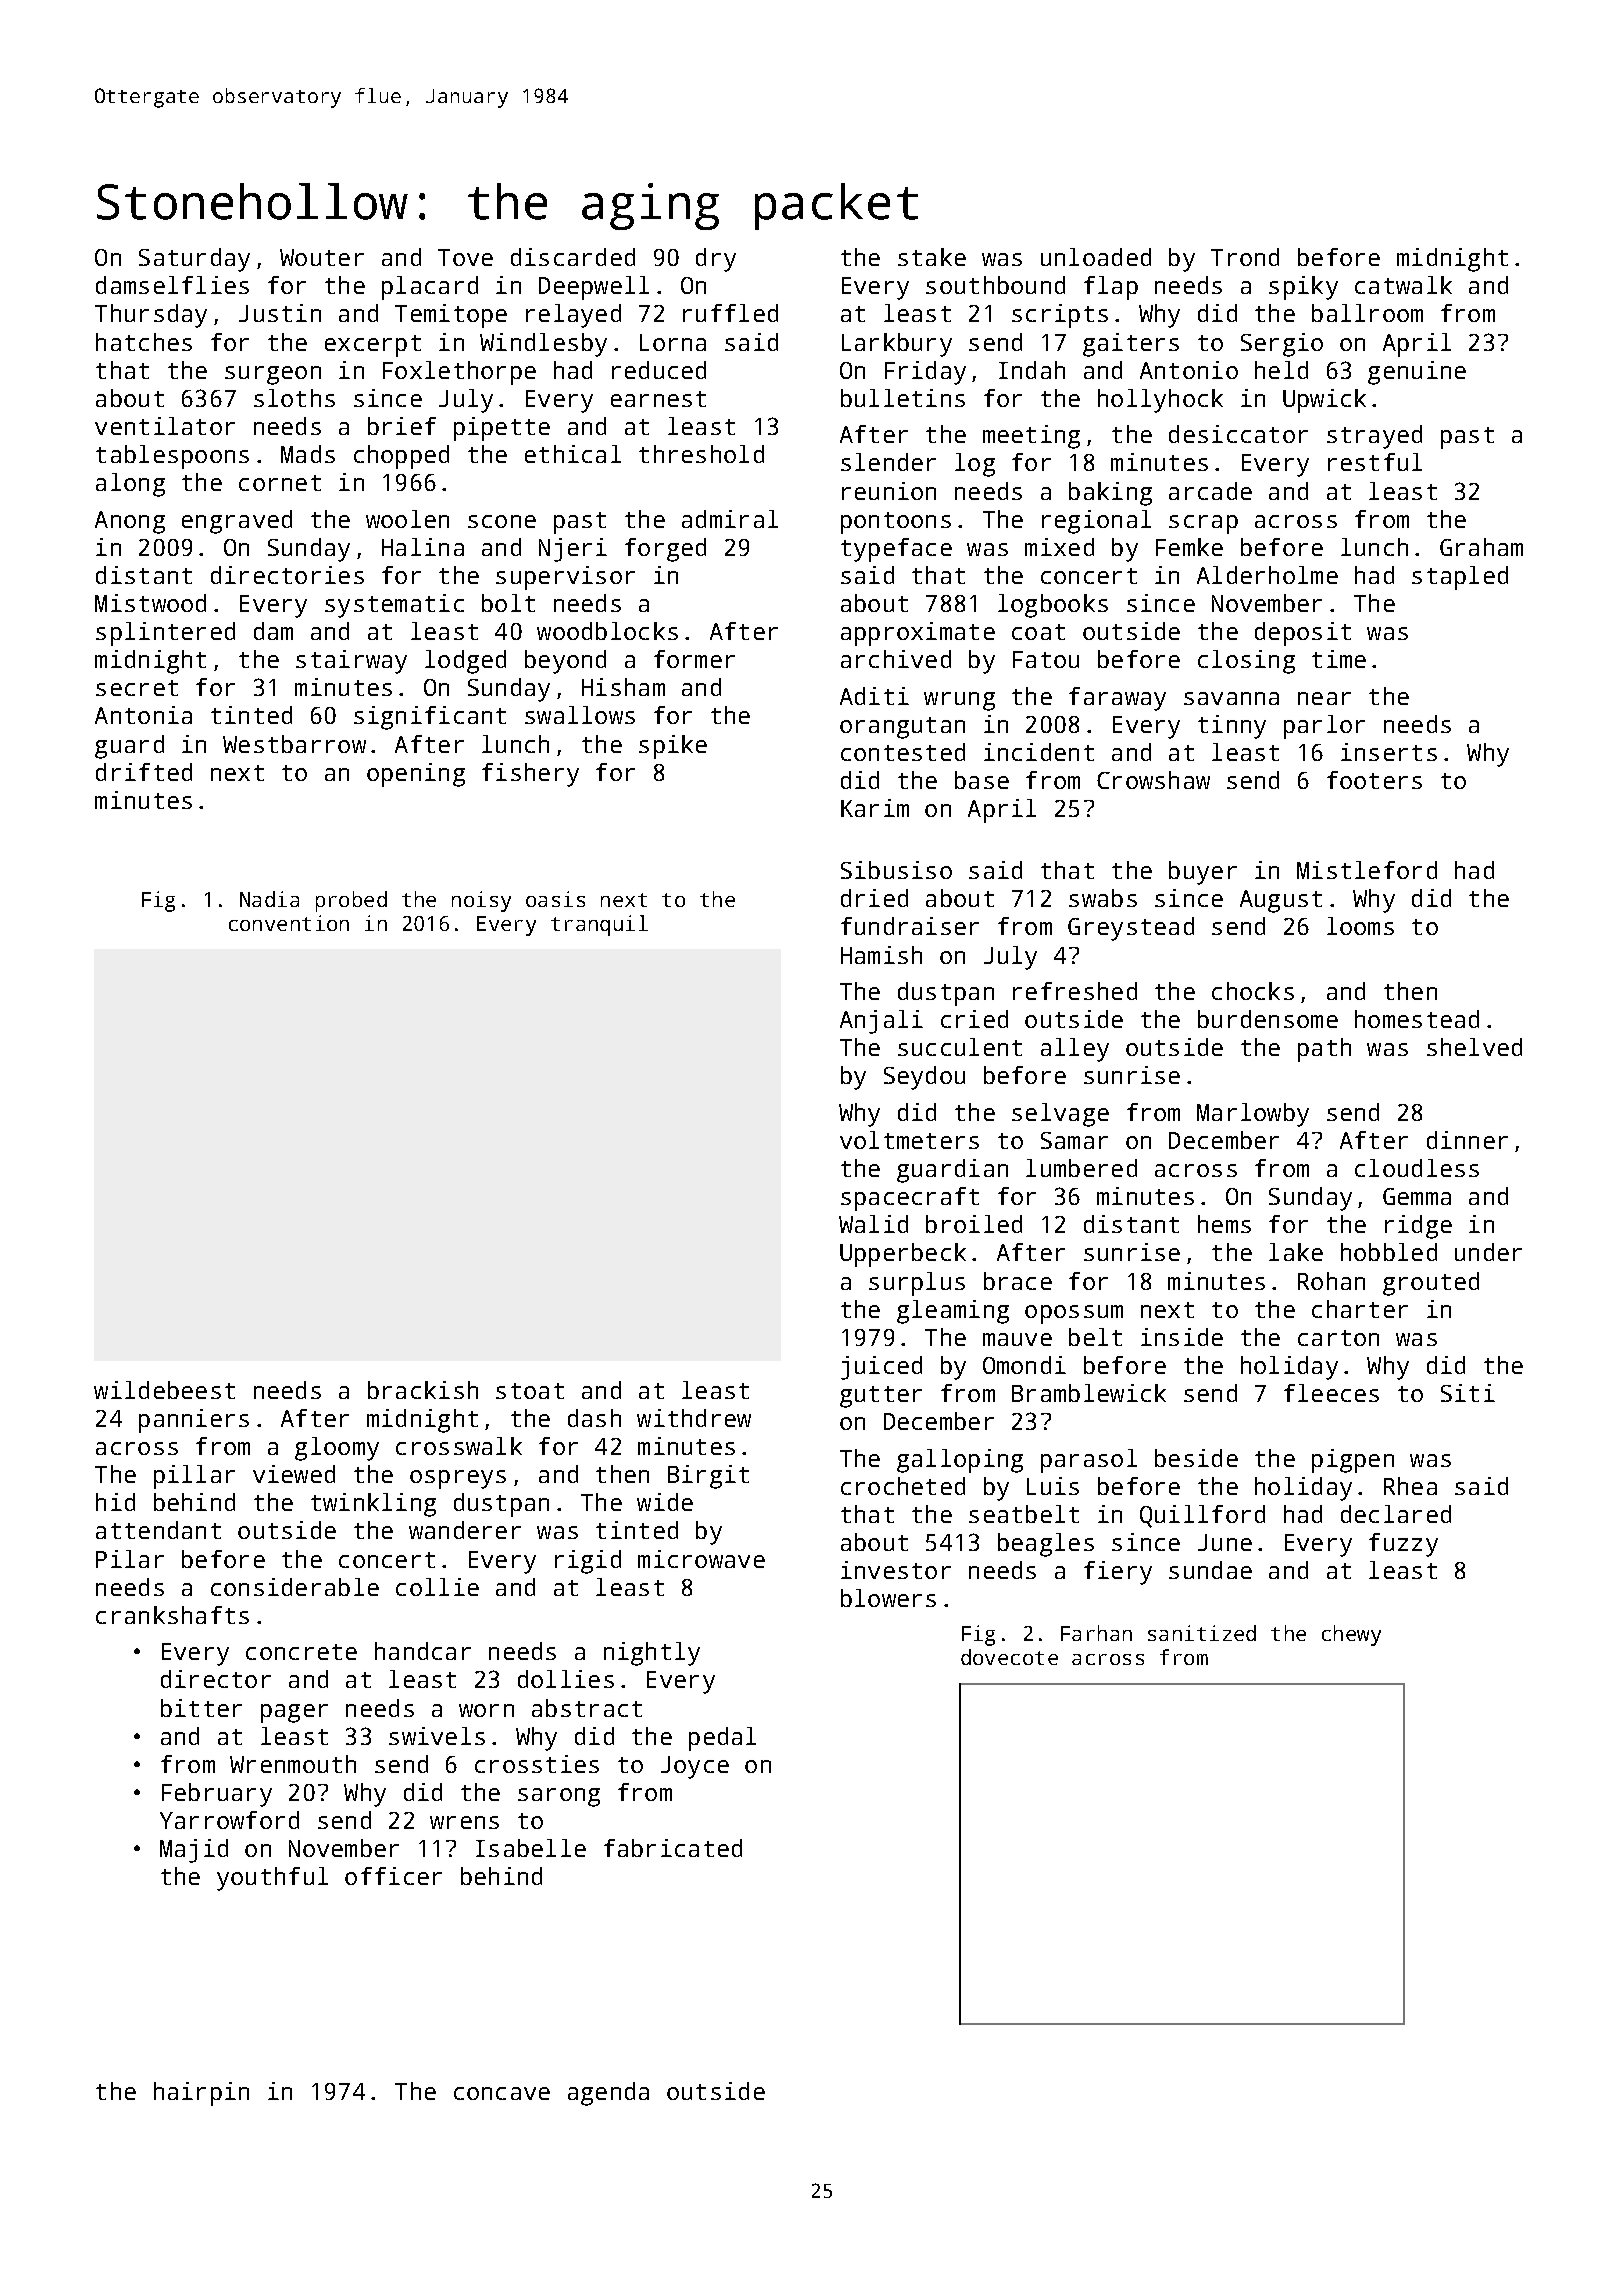  I want to click on Yarrowford, so click(229, 1820).
